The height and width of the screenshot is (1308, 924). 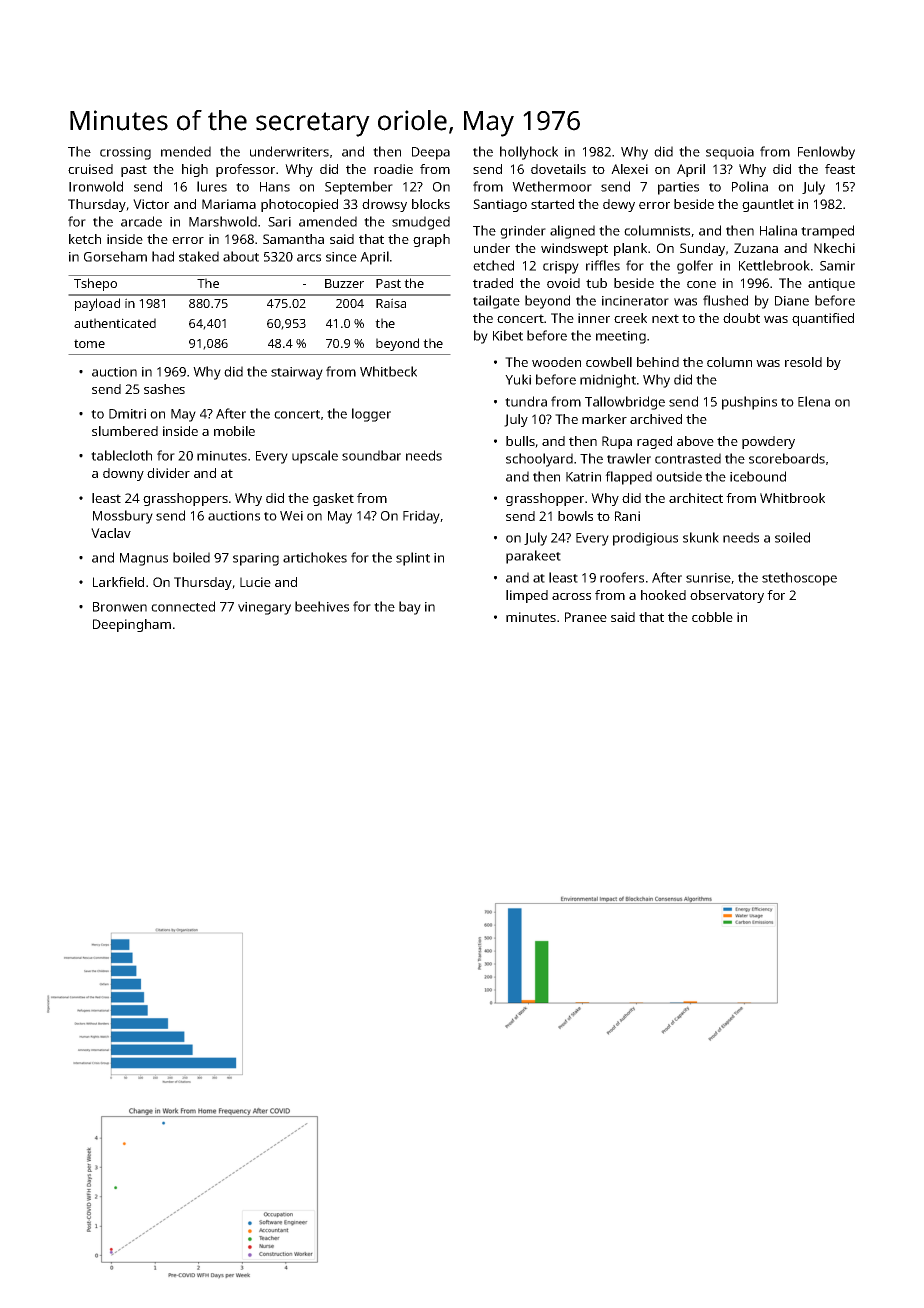 What do you see at coordinates (127, 414) in the screenshot?
I see `Dmitri` at bounding box center [127, 414].
